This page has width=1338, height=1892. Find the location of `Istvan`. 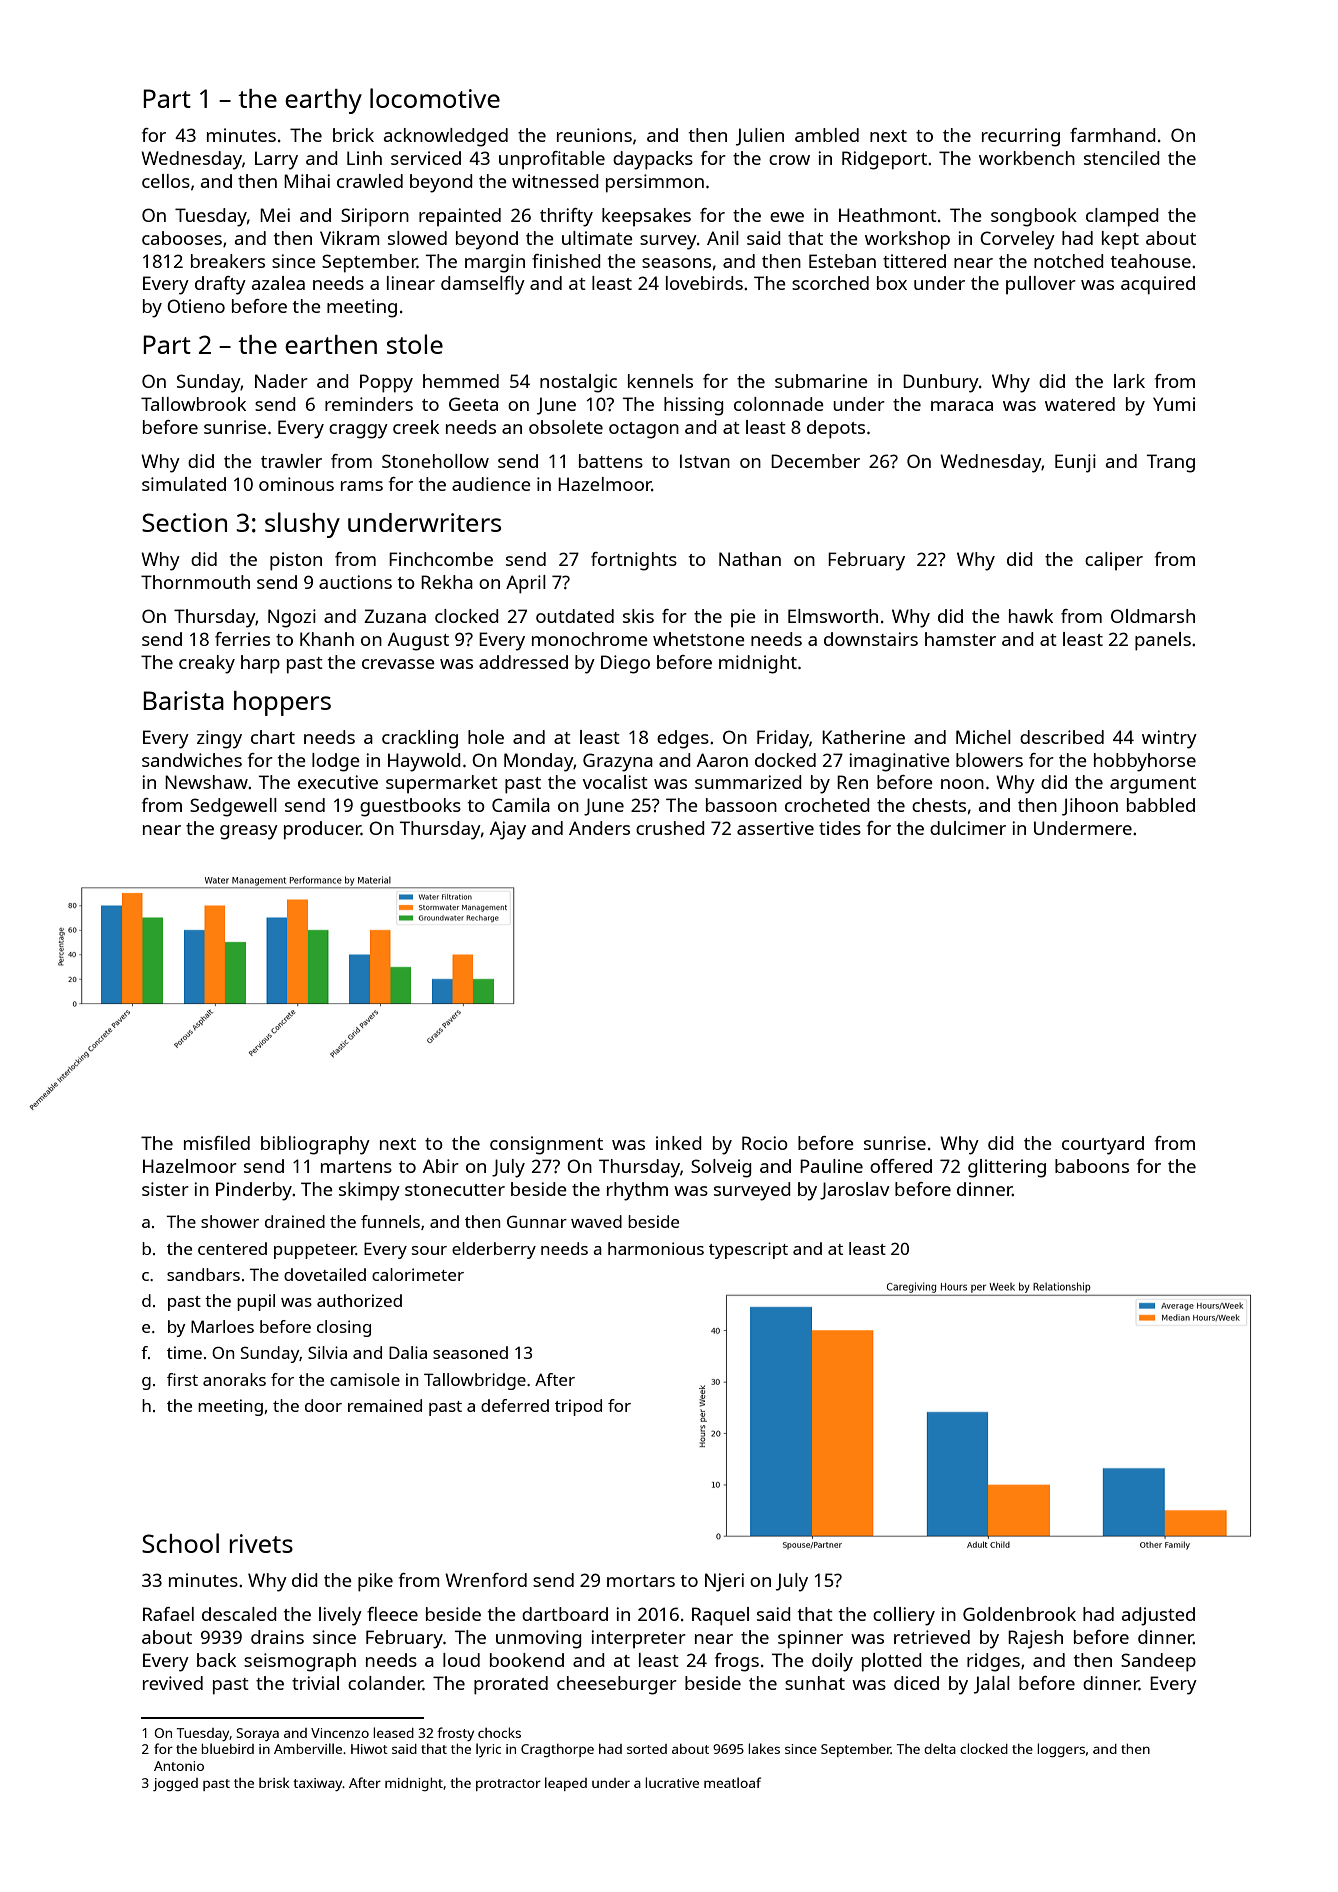

Istvan is located at coordinates (705, 461).
